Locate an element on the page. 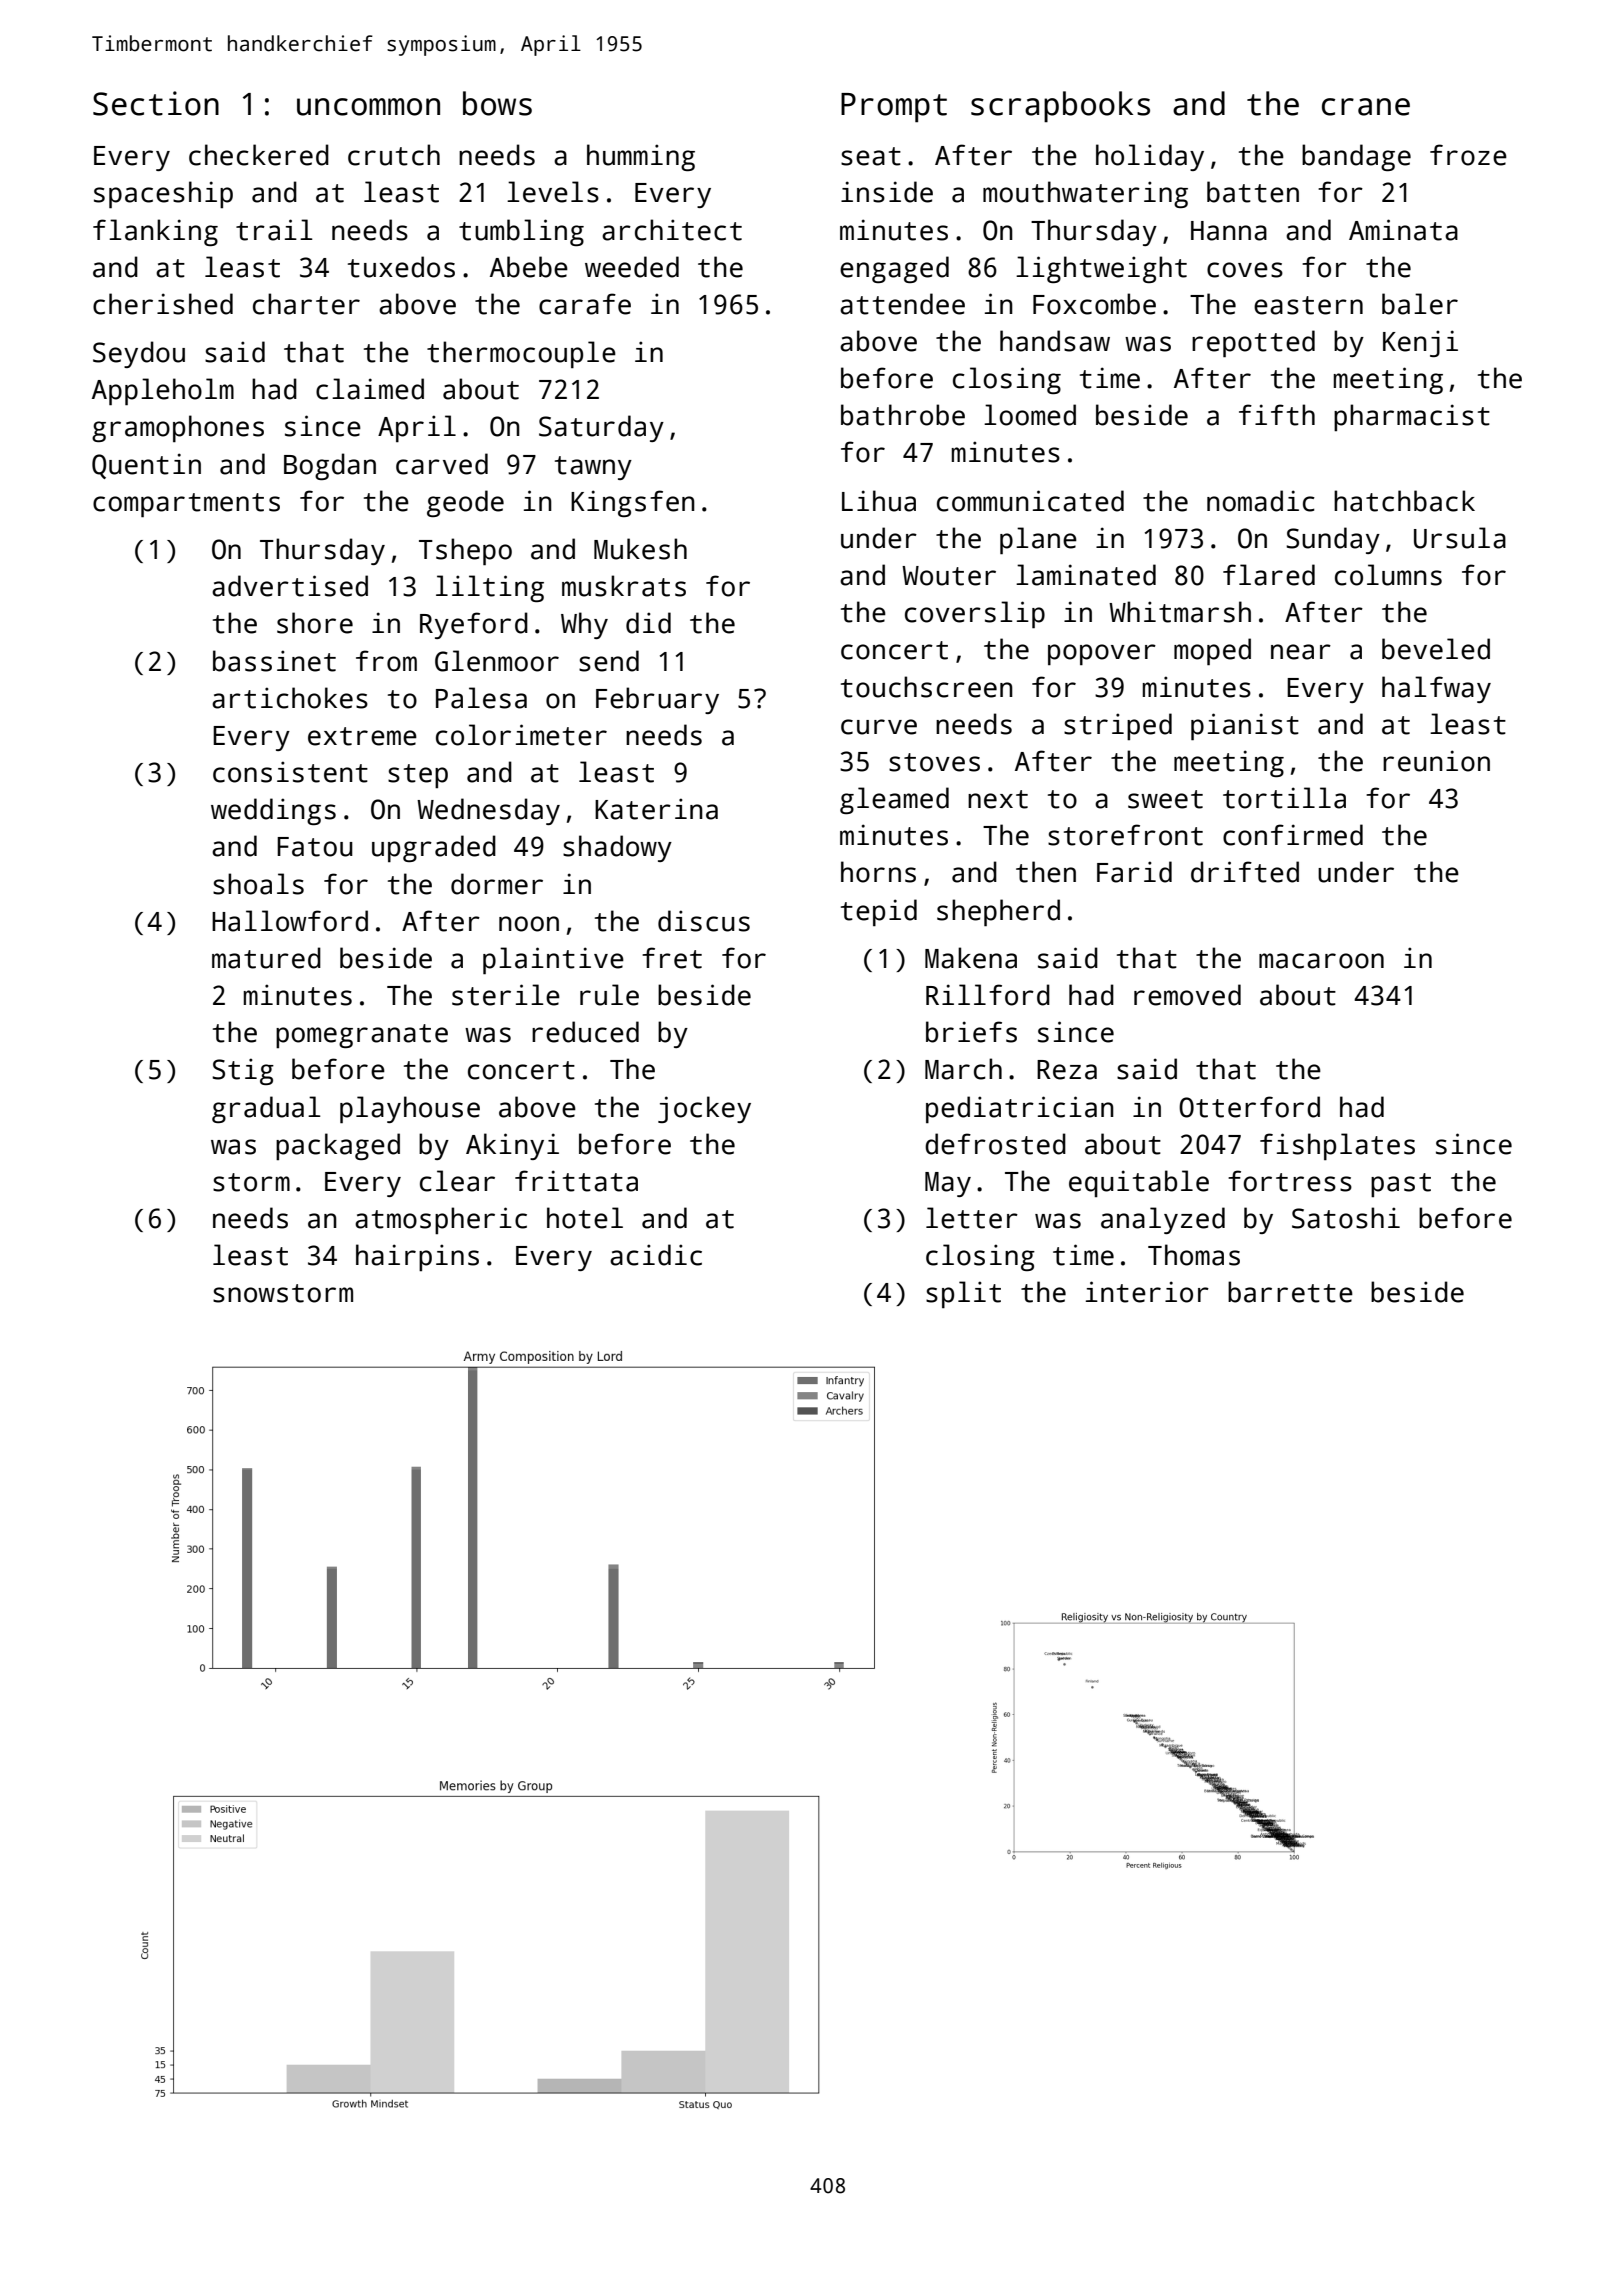 The width and height of the image is (1620, 2292). hatchback is located at coordinates (1404, 501).
